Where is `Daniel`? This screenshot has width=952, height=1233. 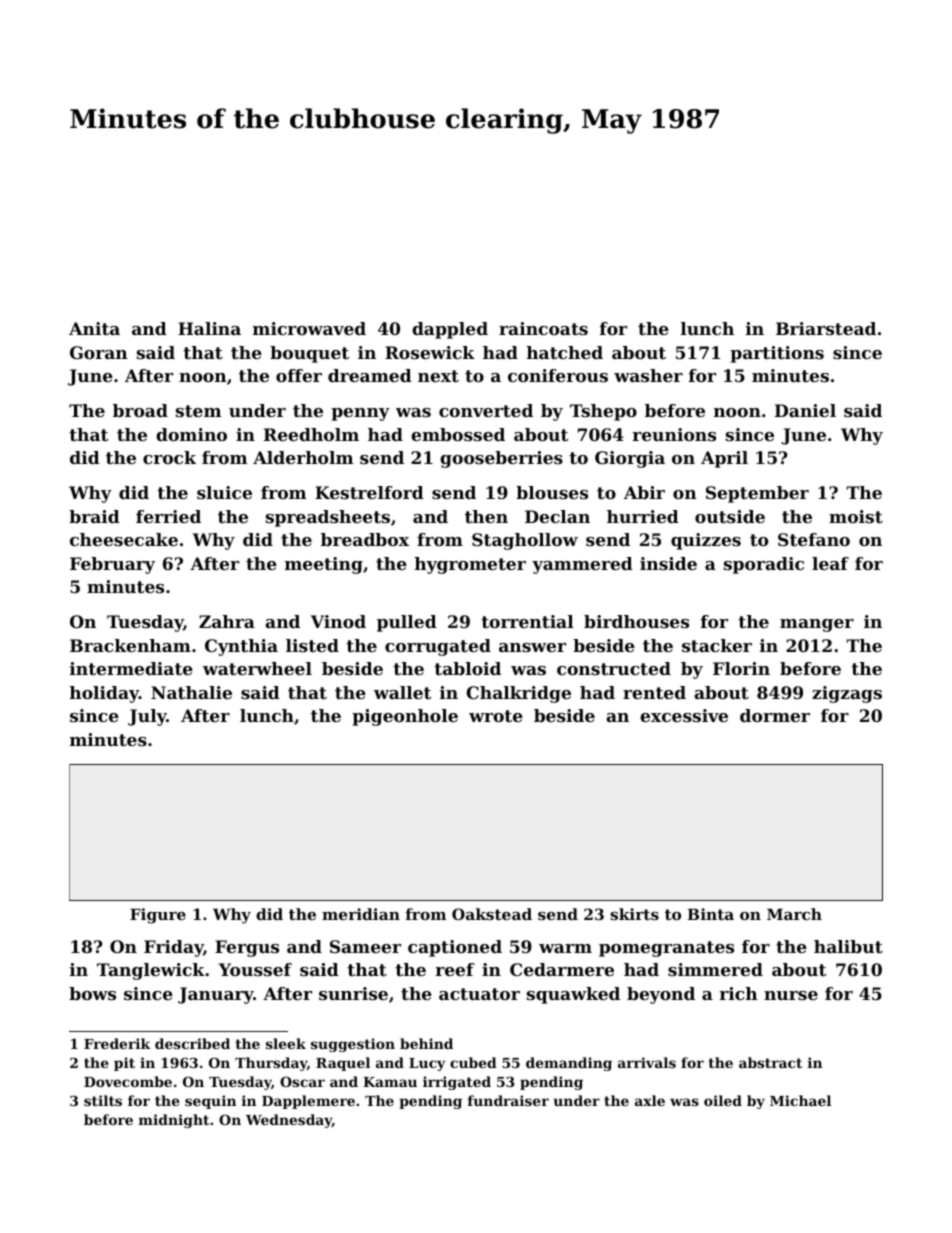
Daniel is located at coordinates (805, 410).
